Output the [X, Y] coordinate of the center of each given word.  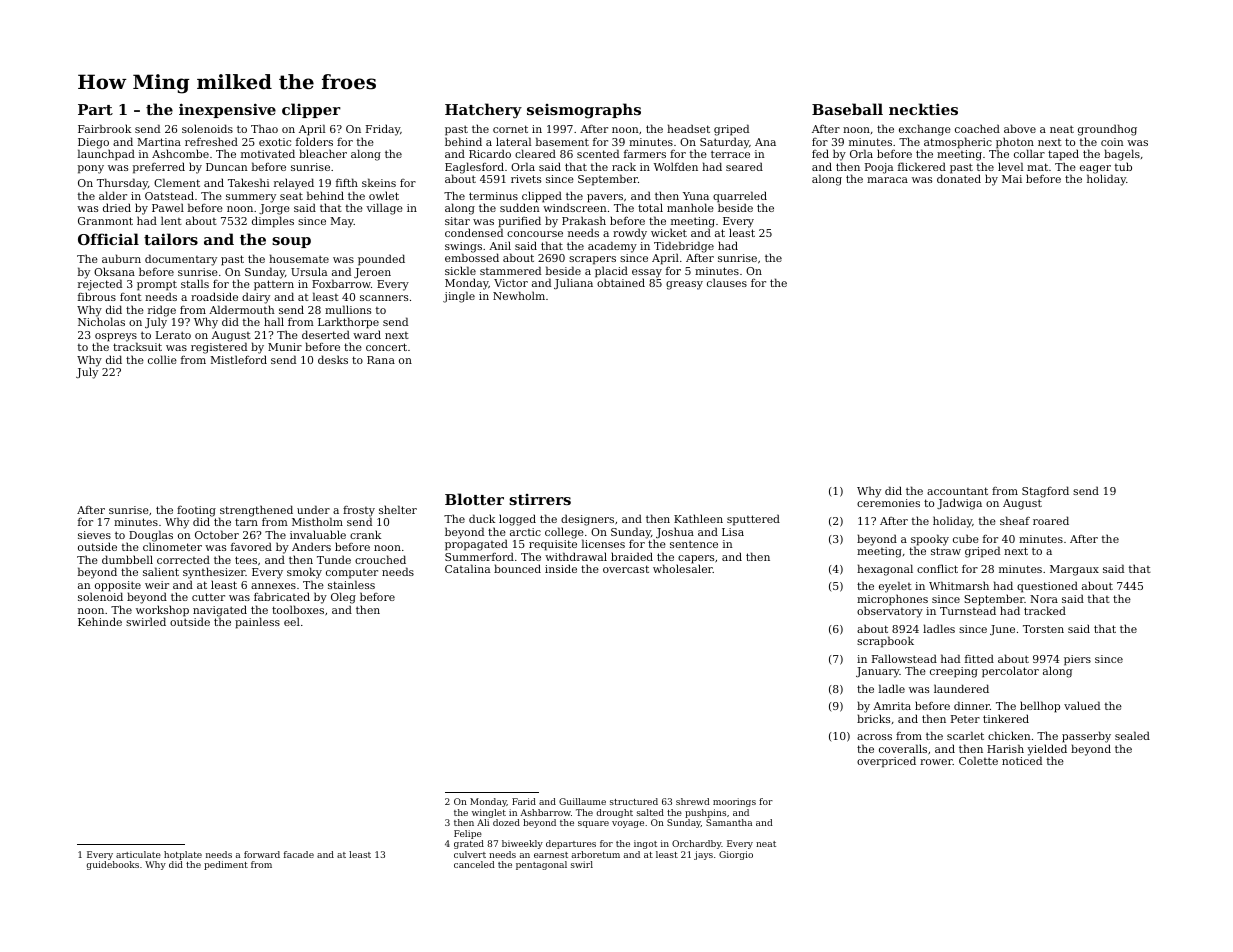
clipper [311, 110]
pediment [226, 865]
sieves [94, 535]
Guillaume [582, 801]
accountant [957, 491]
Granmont [105, 221]
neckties [923, 109]
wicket [669, 232]
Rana [381, 360]
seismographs [584, 111]
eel [292, 621]
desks [333, 359]
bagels [1122, 155]
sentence [694, 544]
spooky [930, 540]
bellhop [1040, 707]
